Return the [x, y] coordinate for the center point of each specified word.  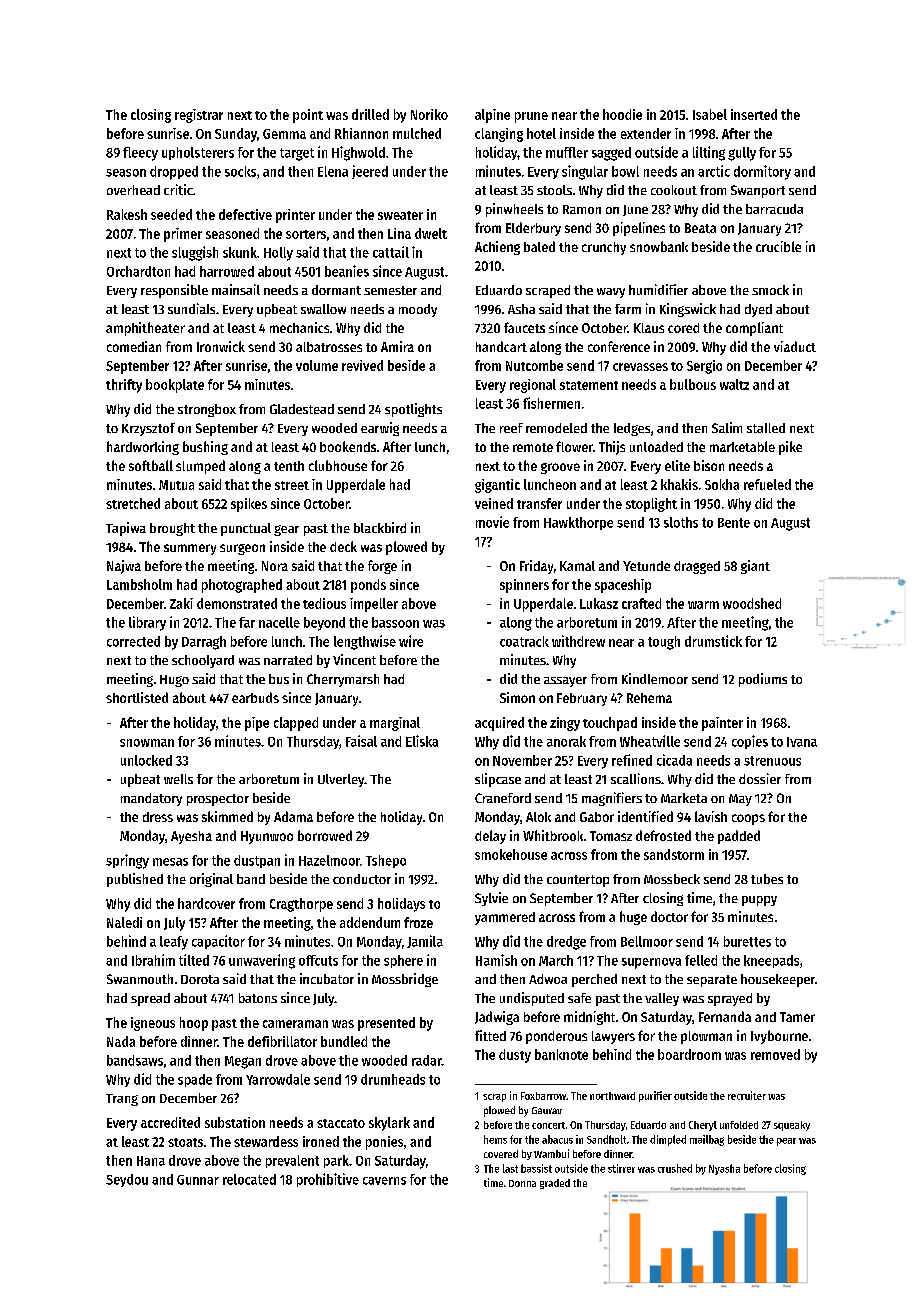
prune [531, 117]
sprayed [730, 999]
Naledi [124, 922]
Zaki [181, 603]
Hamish [496, 960]
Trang [122, 1100]
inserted [754, 114]
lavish [711, 816]
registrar [199, 116]
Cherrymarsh [343, 680]
